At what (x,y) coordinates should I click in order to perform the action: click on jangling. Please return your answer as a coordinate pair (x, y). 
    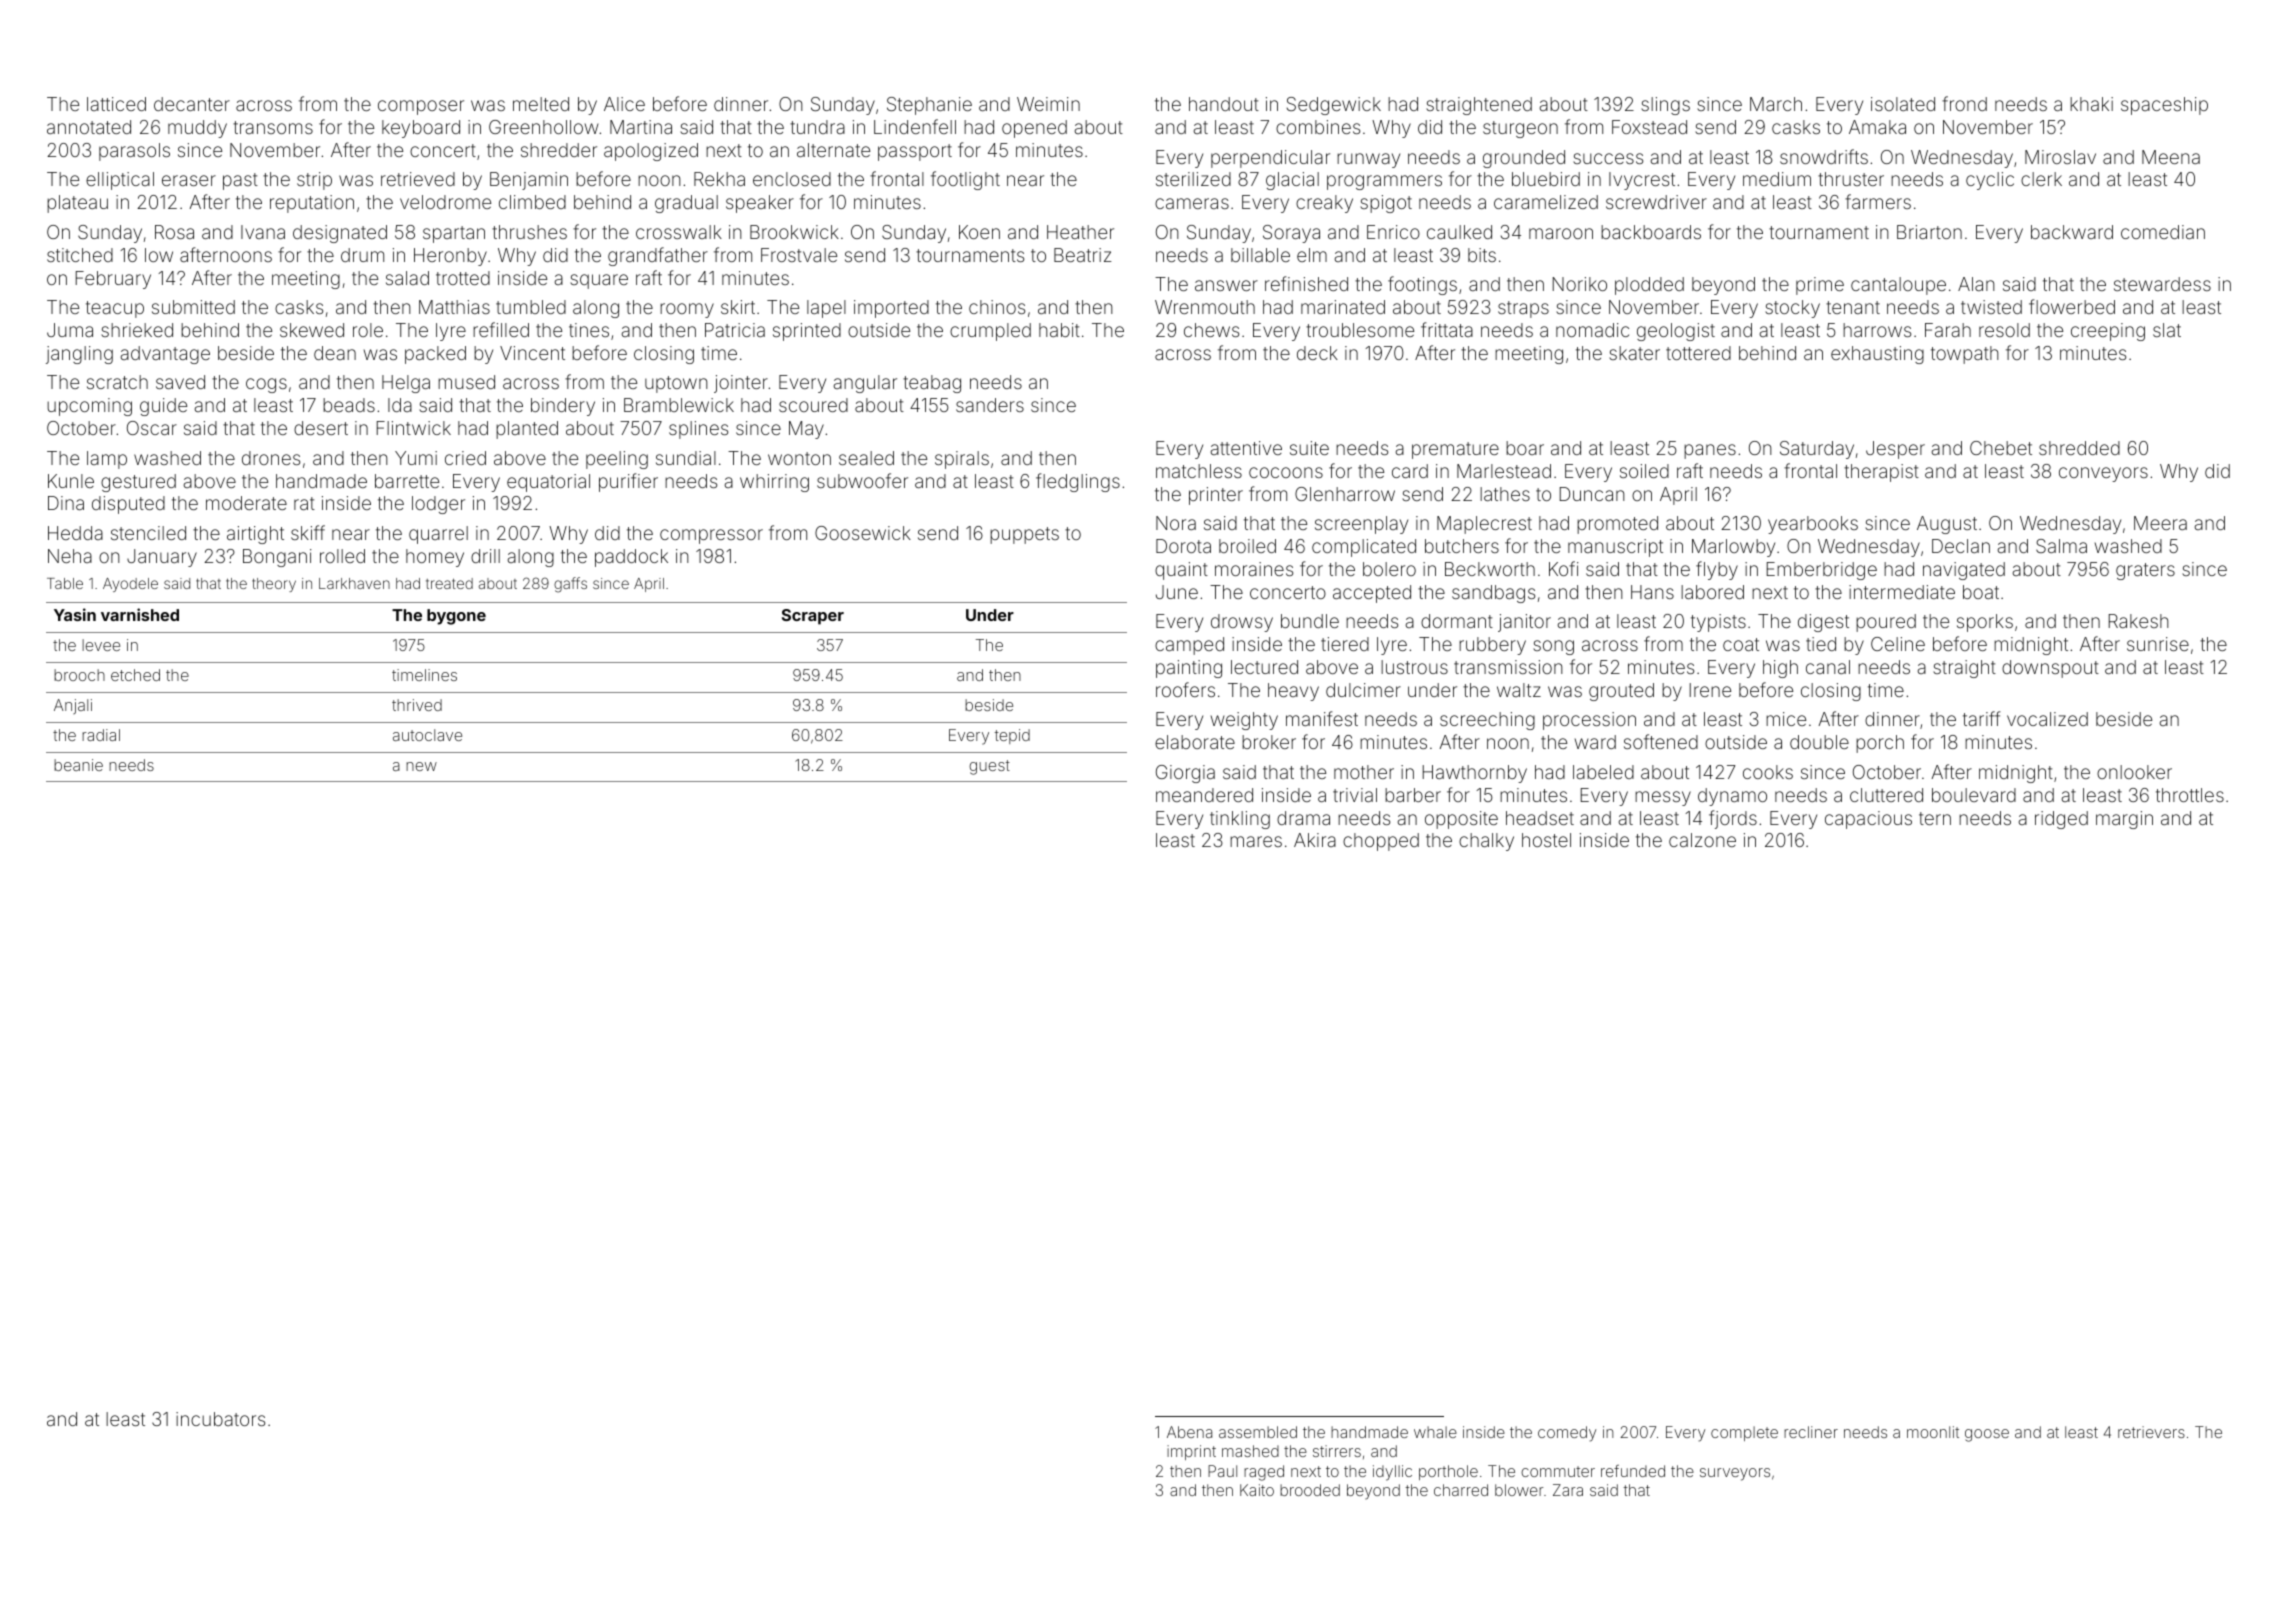
    Looking at the image, I should click on (79, 355).
